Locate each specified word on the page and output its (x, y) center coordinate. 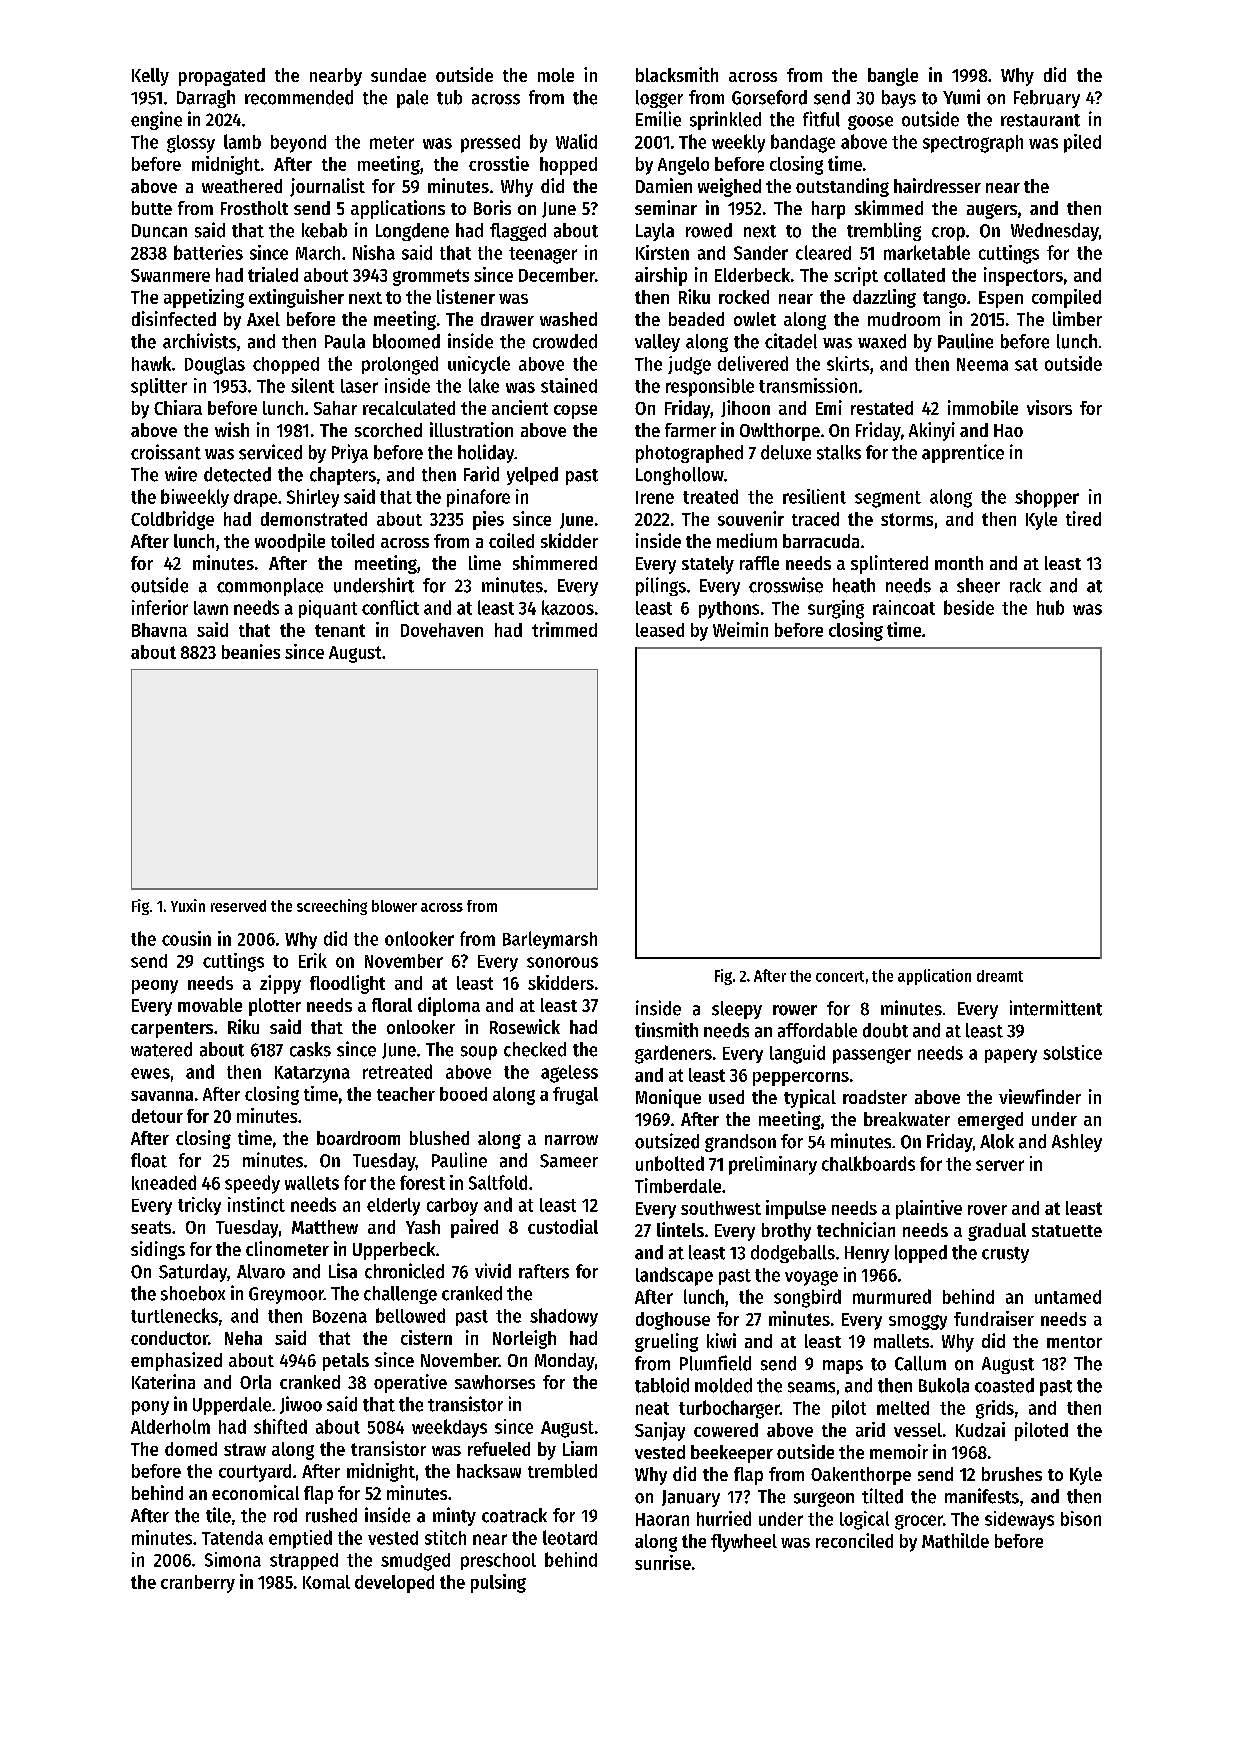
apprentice (963, 453)
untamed (1068, 1297)
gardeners (673, 1054)
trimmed (564, 629)
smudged (415, 1562)
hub (1050, 607)
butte (152, 208)
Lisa (343, 1271)
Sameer (569, 1161)
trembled (562, 1471)
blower (394, 906)
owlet (755, 319)
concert (840, 976)
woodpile (290, 542)
